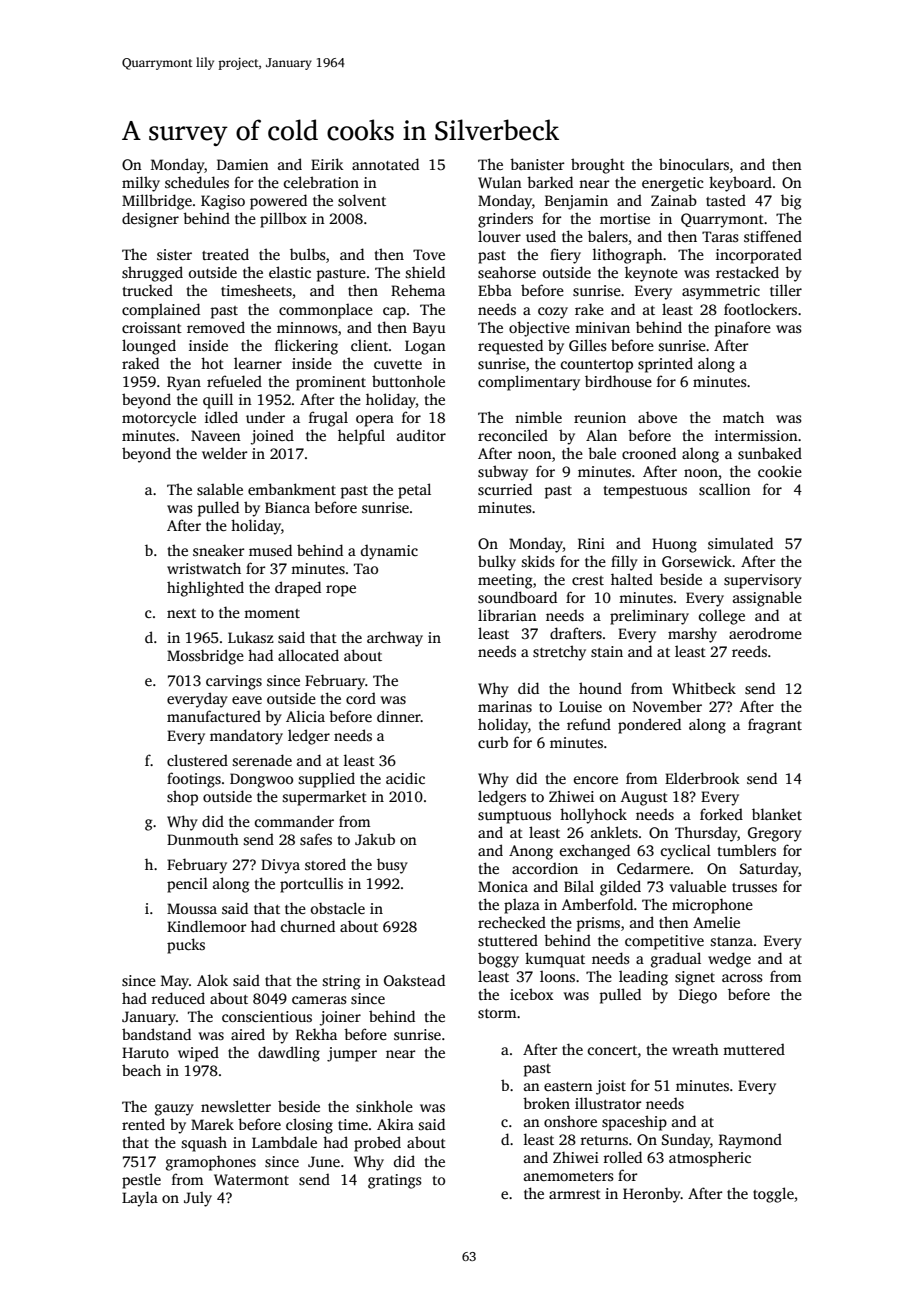 This screenshot has width=924, height=1314. Describe the element at coordinates (197, 760) in the screenshot. I see `clustered` at that location.
